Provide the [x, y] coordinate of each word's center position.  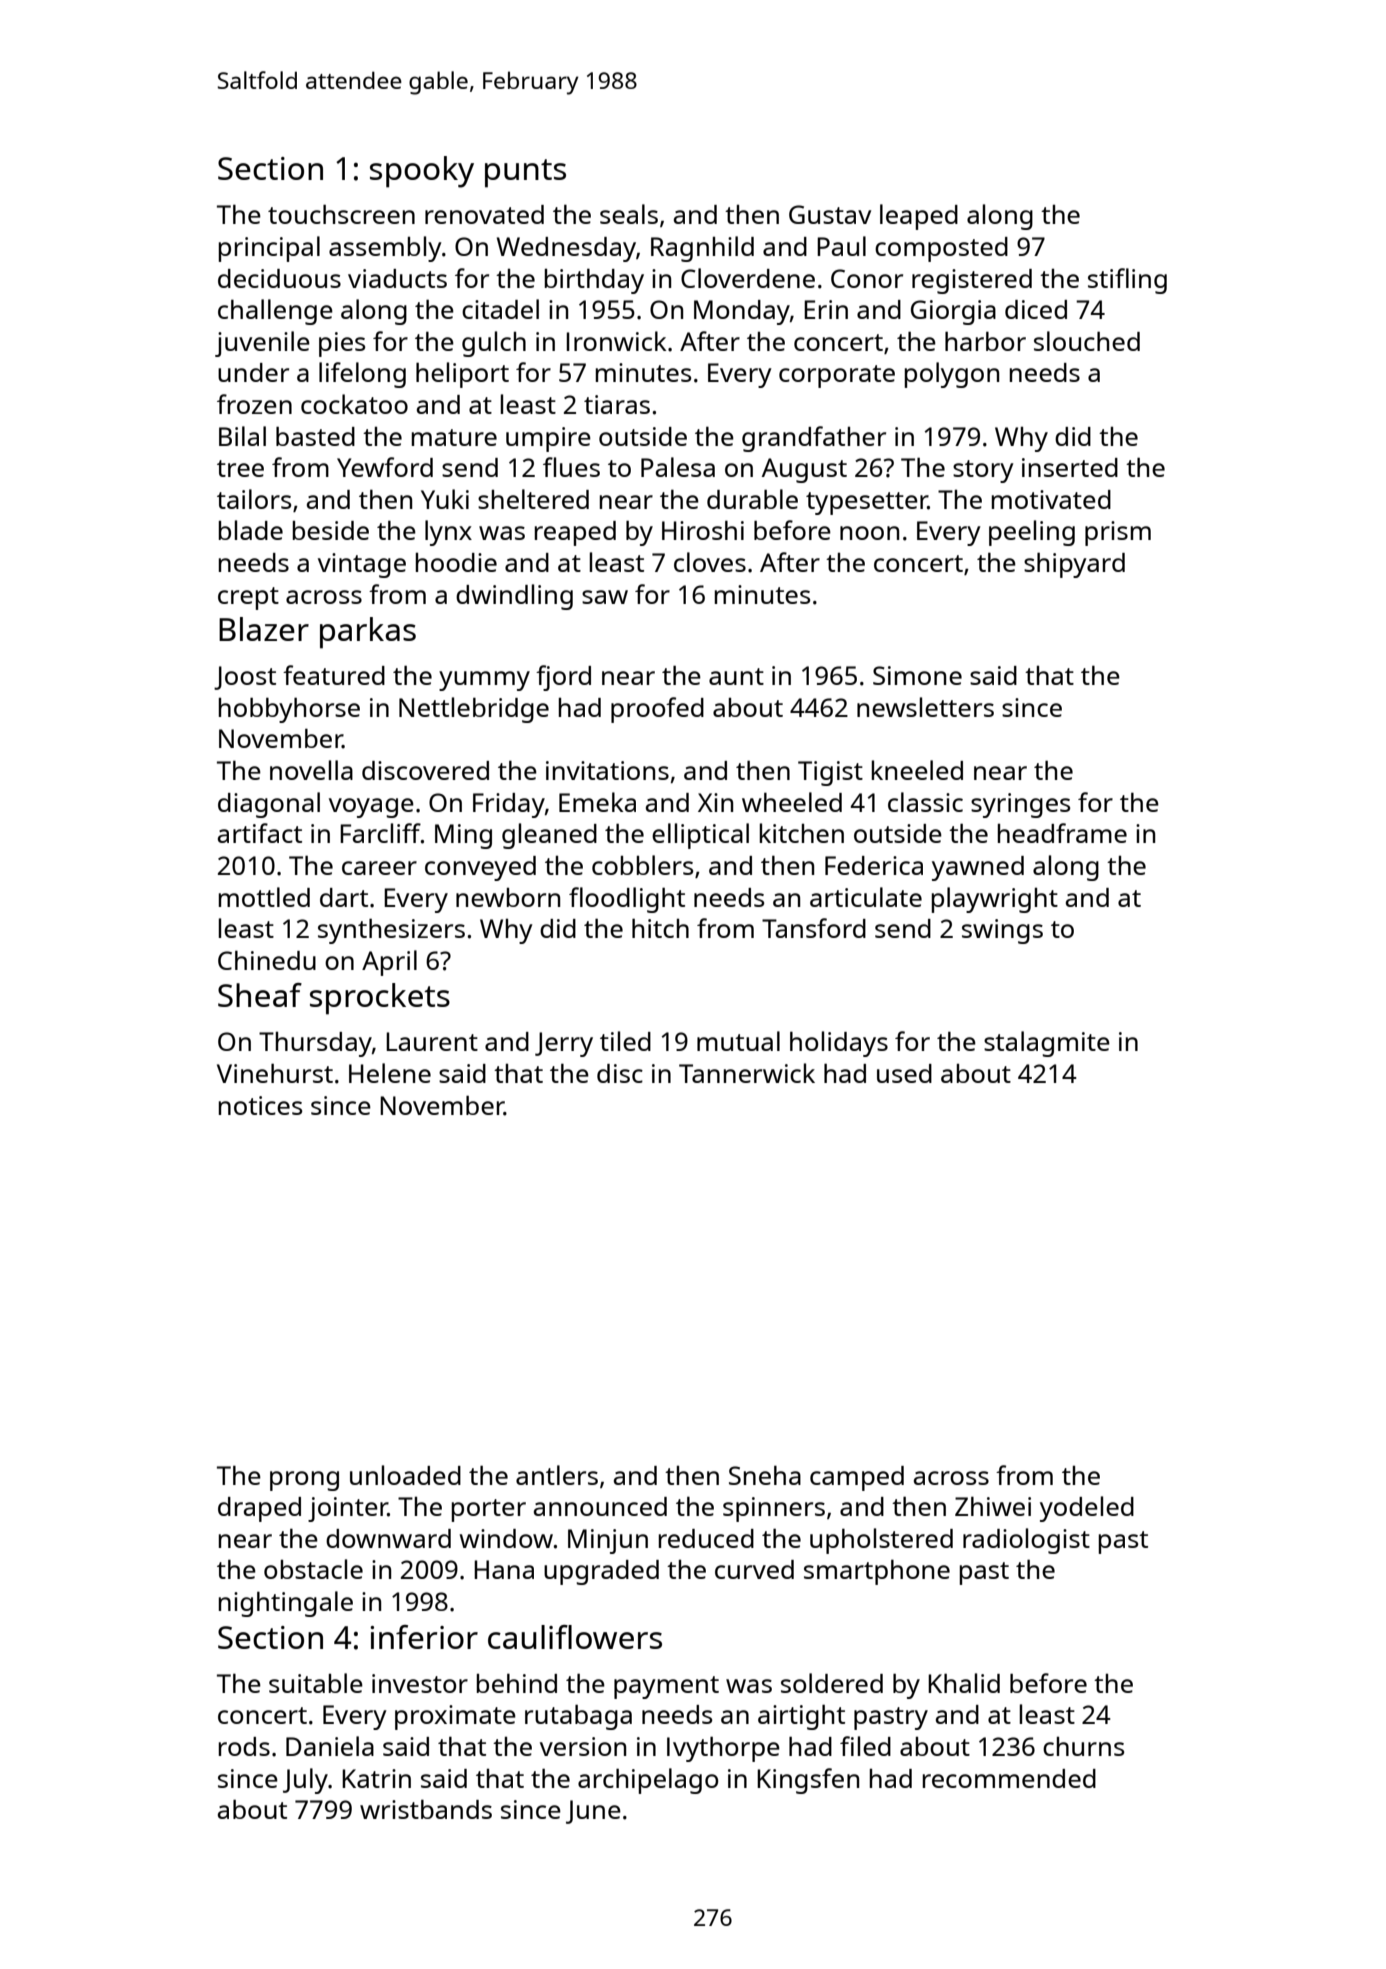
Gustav [830, 214]
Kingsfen [808, 1781]
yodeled [1087, 1509]
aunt [736, 676]
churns [1083, 1746]
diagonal [269, 805]
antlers [557, 1475]
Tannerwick [747, 1073]
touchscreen [341, 214]
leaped [919, 217]
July [305, 1781]
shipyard [1074, 565]
